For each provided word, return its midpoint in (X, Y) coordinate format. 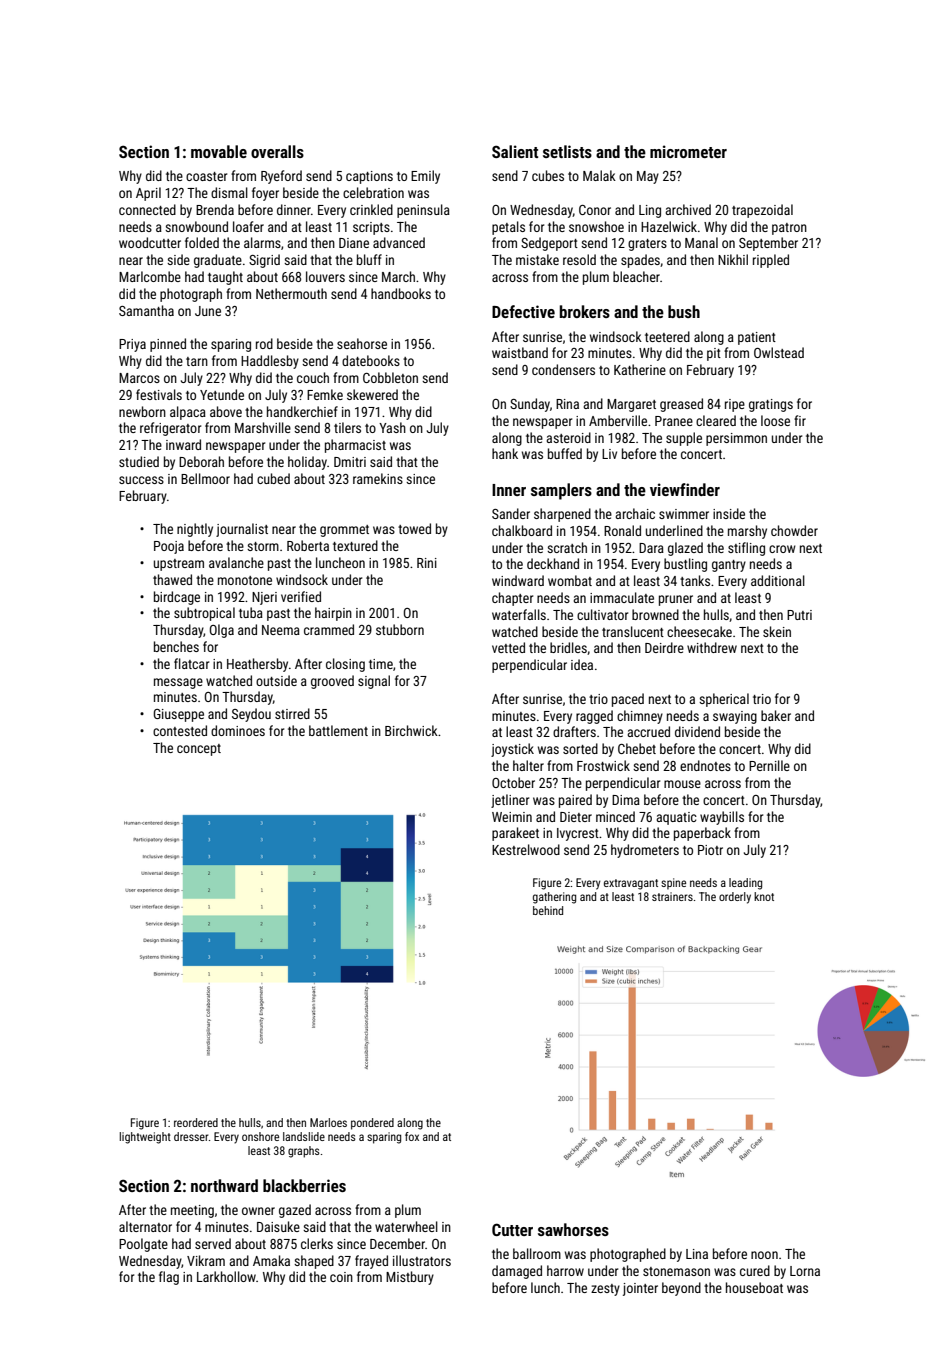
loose (775, 420)
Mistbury (410, 1278)
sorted (580, 748)
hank (505, 453)
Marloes (328, 1122)
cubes (548, 175)
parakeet (515, 834)
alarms (262, 242)
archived (688, 209)
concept (199, 750)
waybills (722, 818)
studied (139, 461)
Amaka (271, 1260)
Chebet (637, 748)
